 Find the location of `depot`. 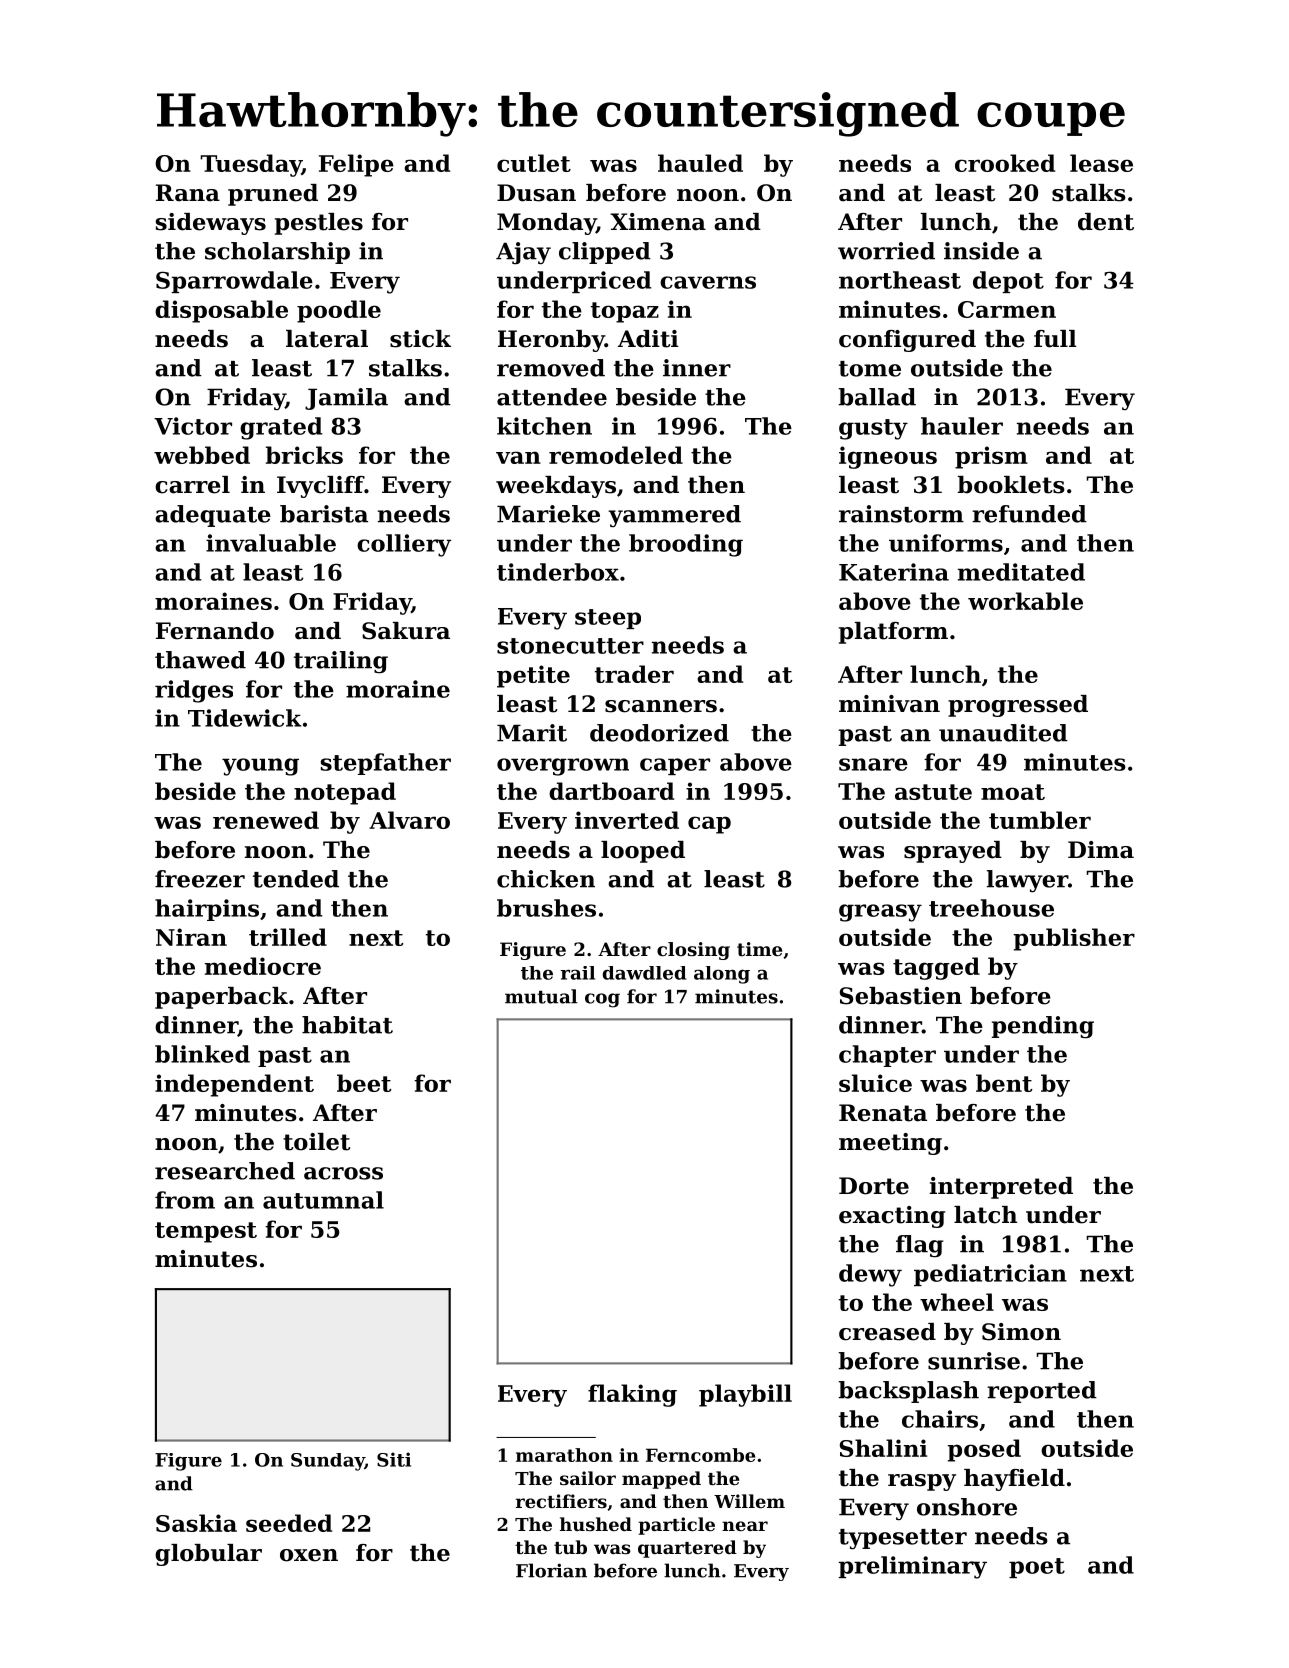

depot is located at coordinates (1008, 282).
